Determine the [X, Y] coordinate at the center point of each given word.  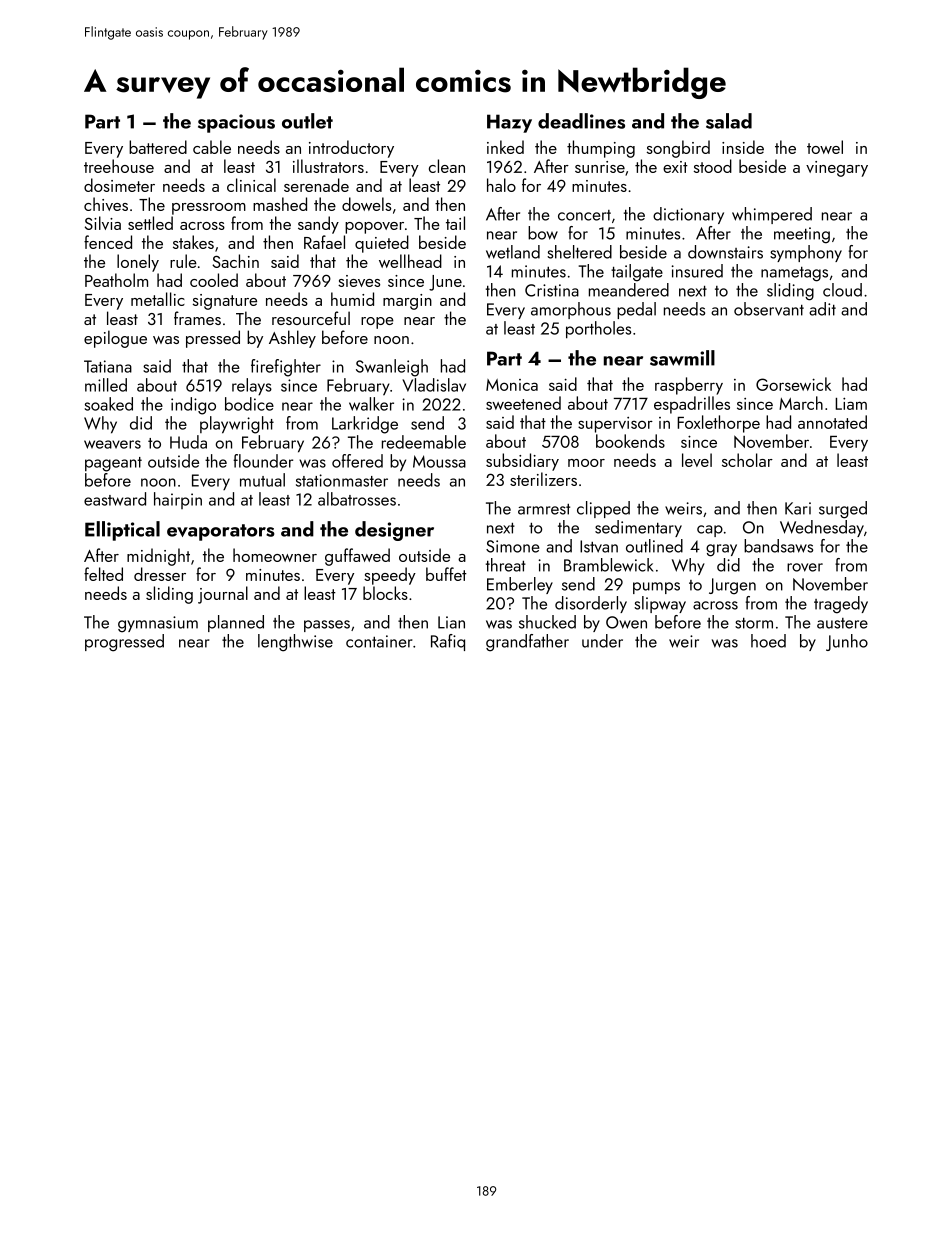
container [379, 641]
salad [729, 121]
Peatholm [116, 280]
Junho [847, 642]
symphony [806, 253]
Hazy [509, 123]
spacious [236, 123]
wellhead [410, 261]
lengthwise [295, 643]
